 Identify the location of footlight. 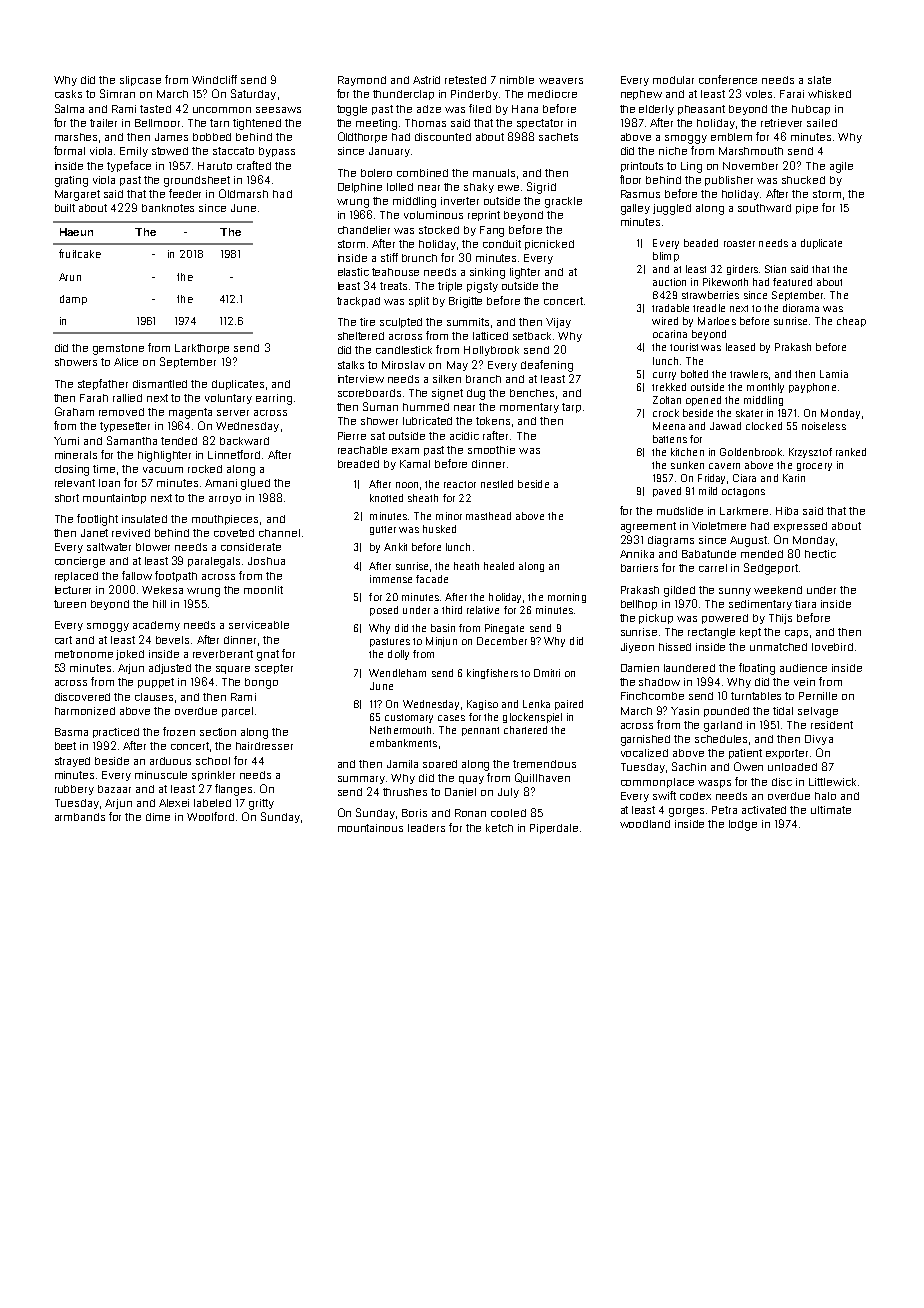
(97, 520).
